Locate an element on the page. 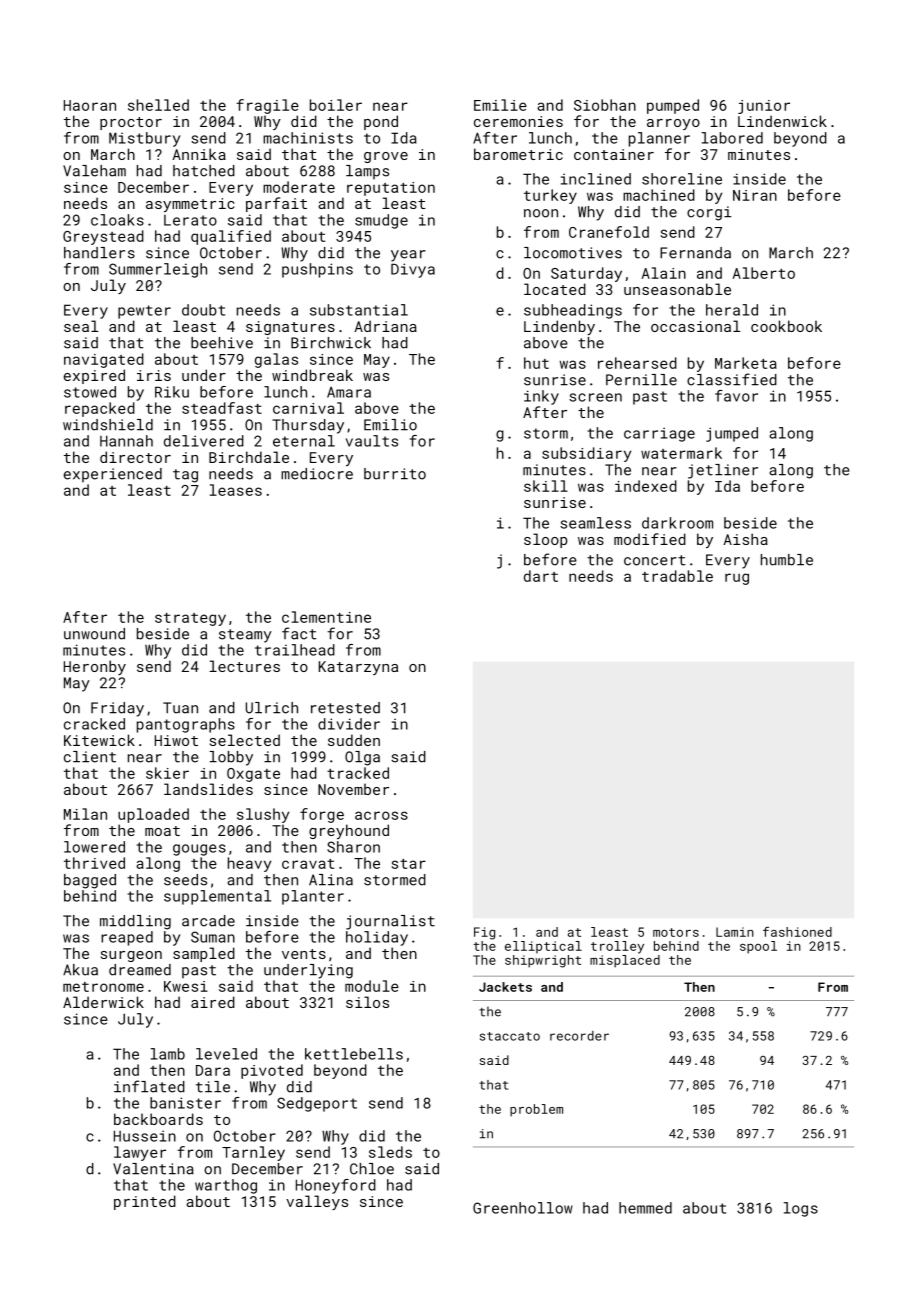 The width and height of the document is (917, 1303). Chloe is located at coordinates (372, 1169).
